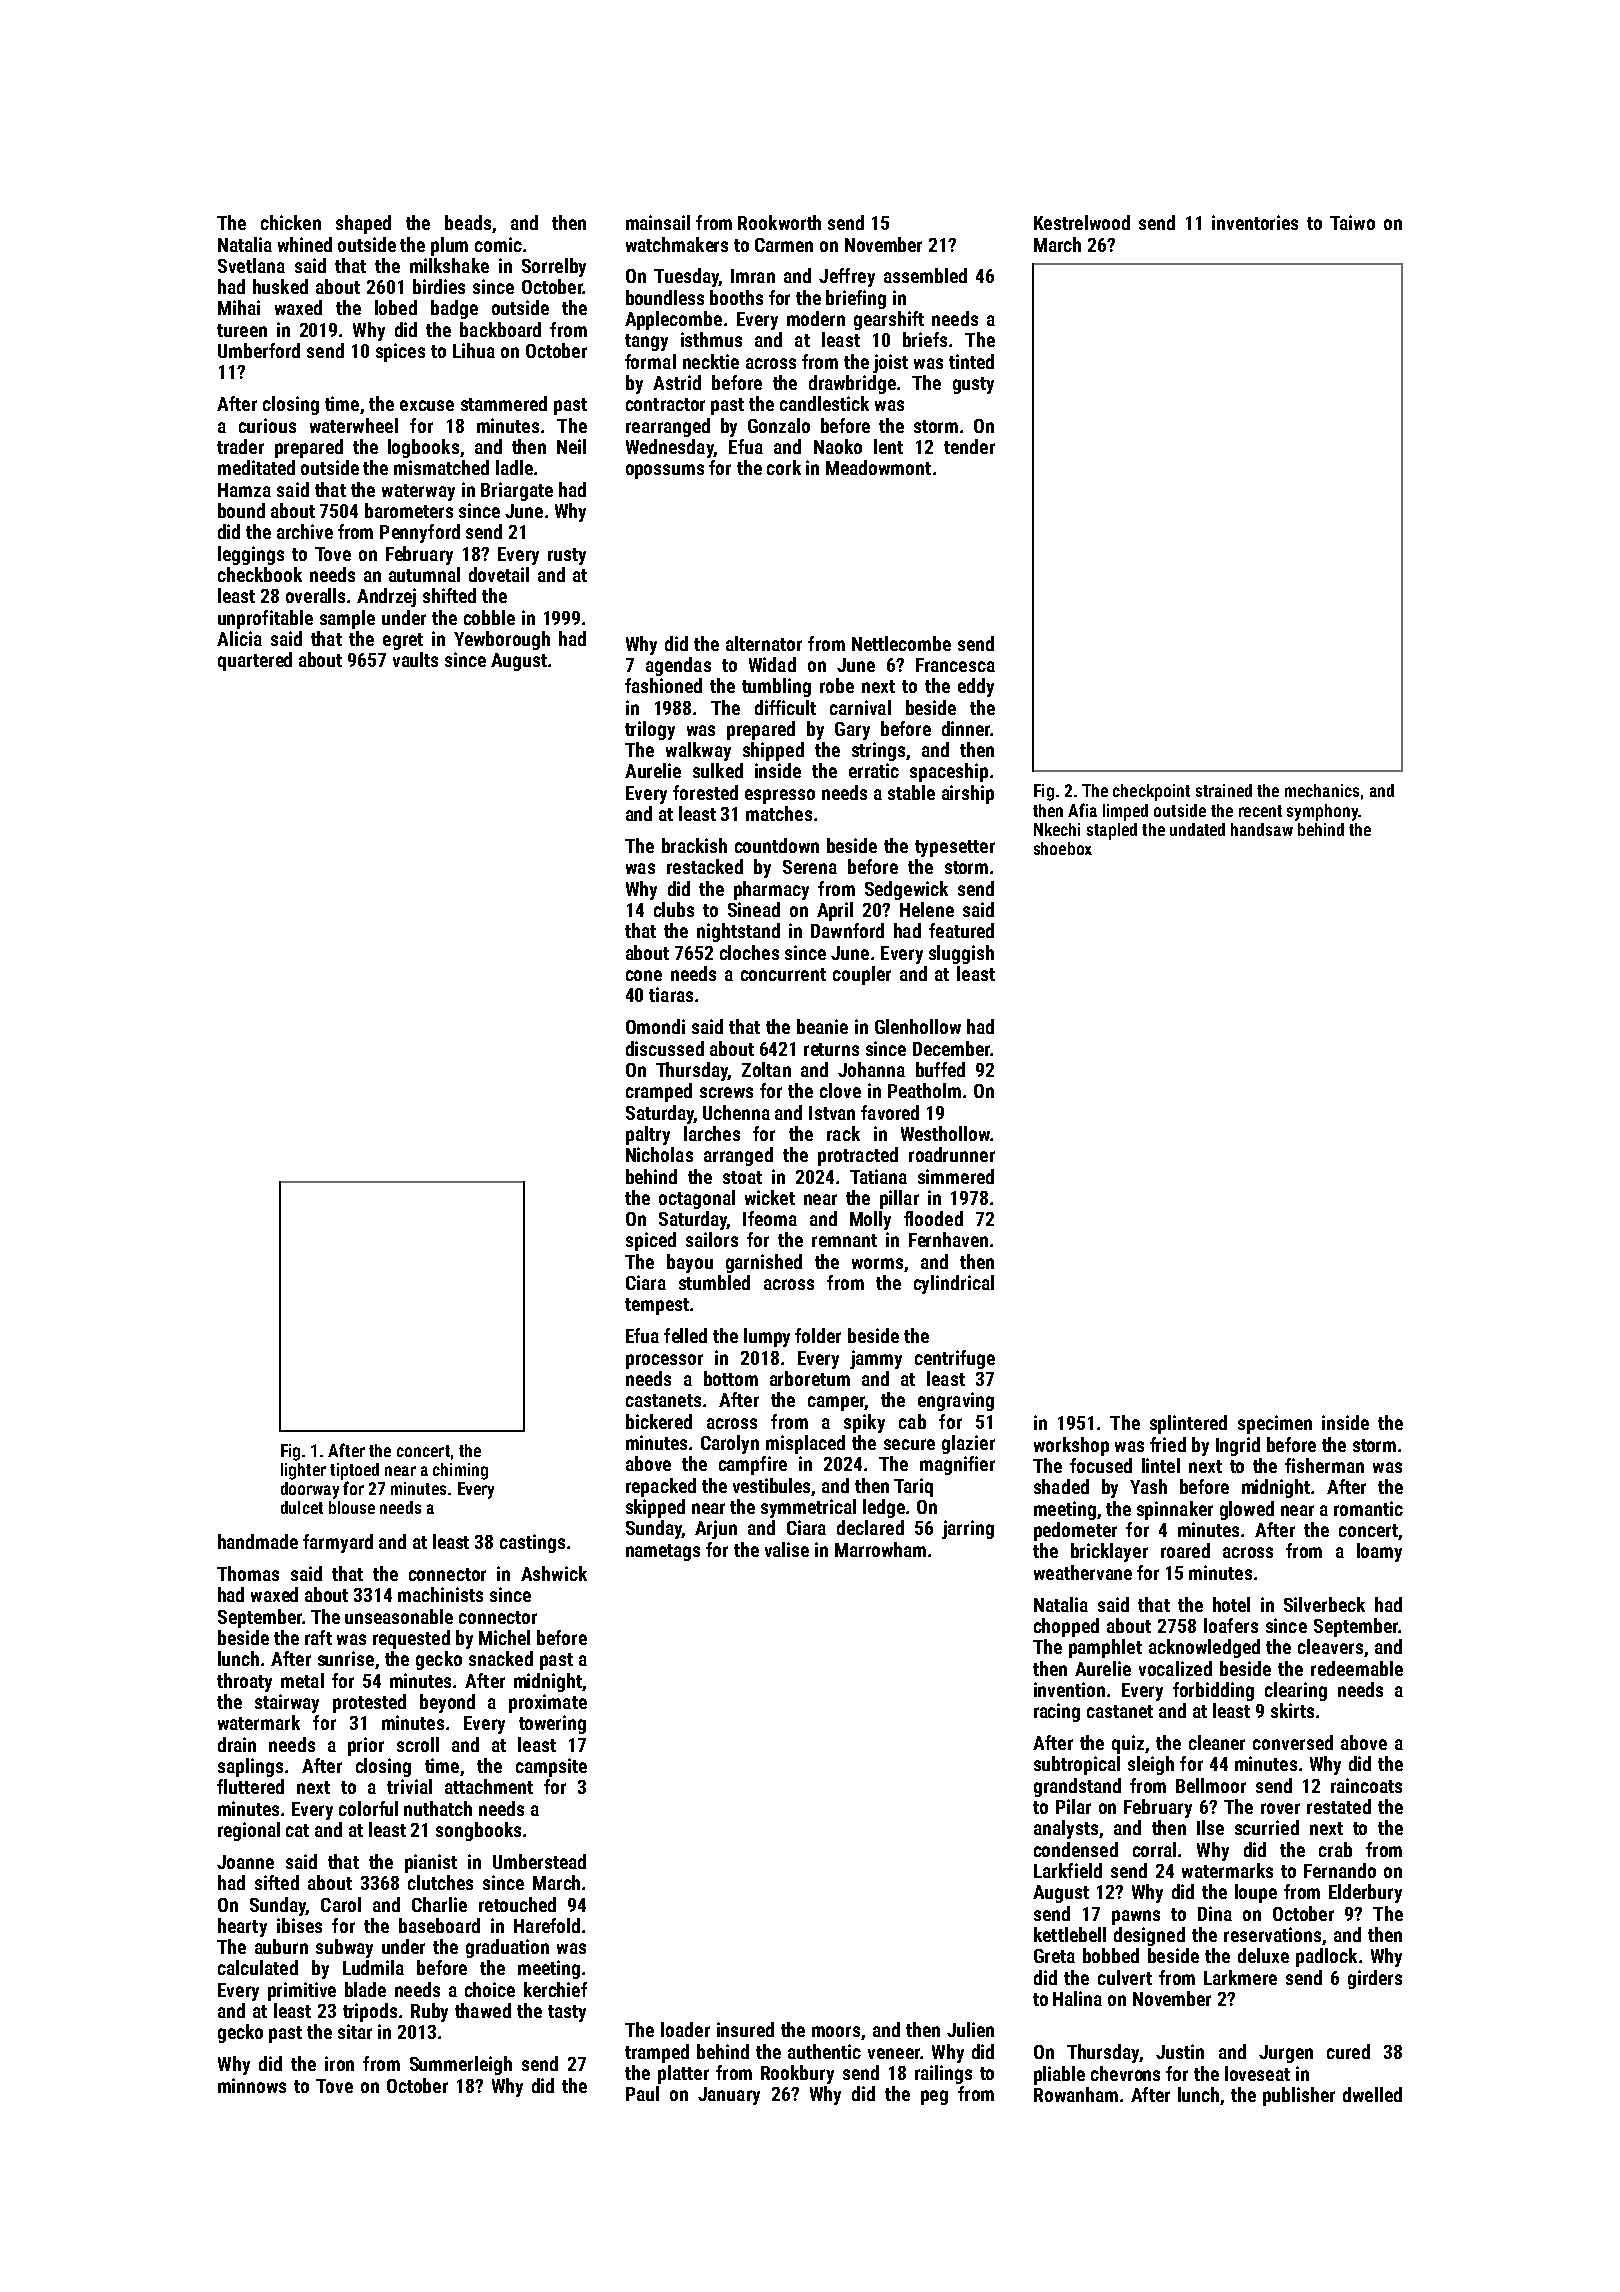 The image size is (1620, 2292). Describe the element at coordinates (297, 1830) in the screenshot. I see `cat` at that location.
